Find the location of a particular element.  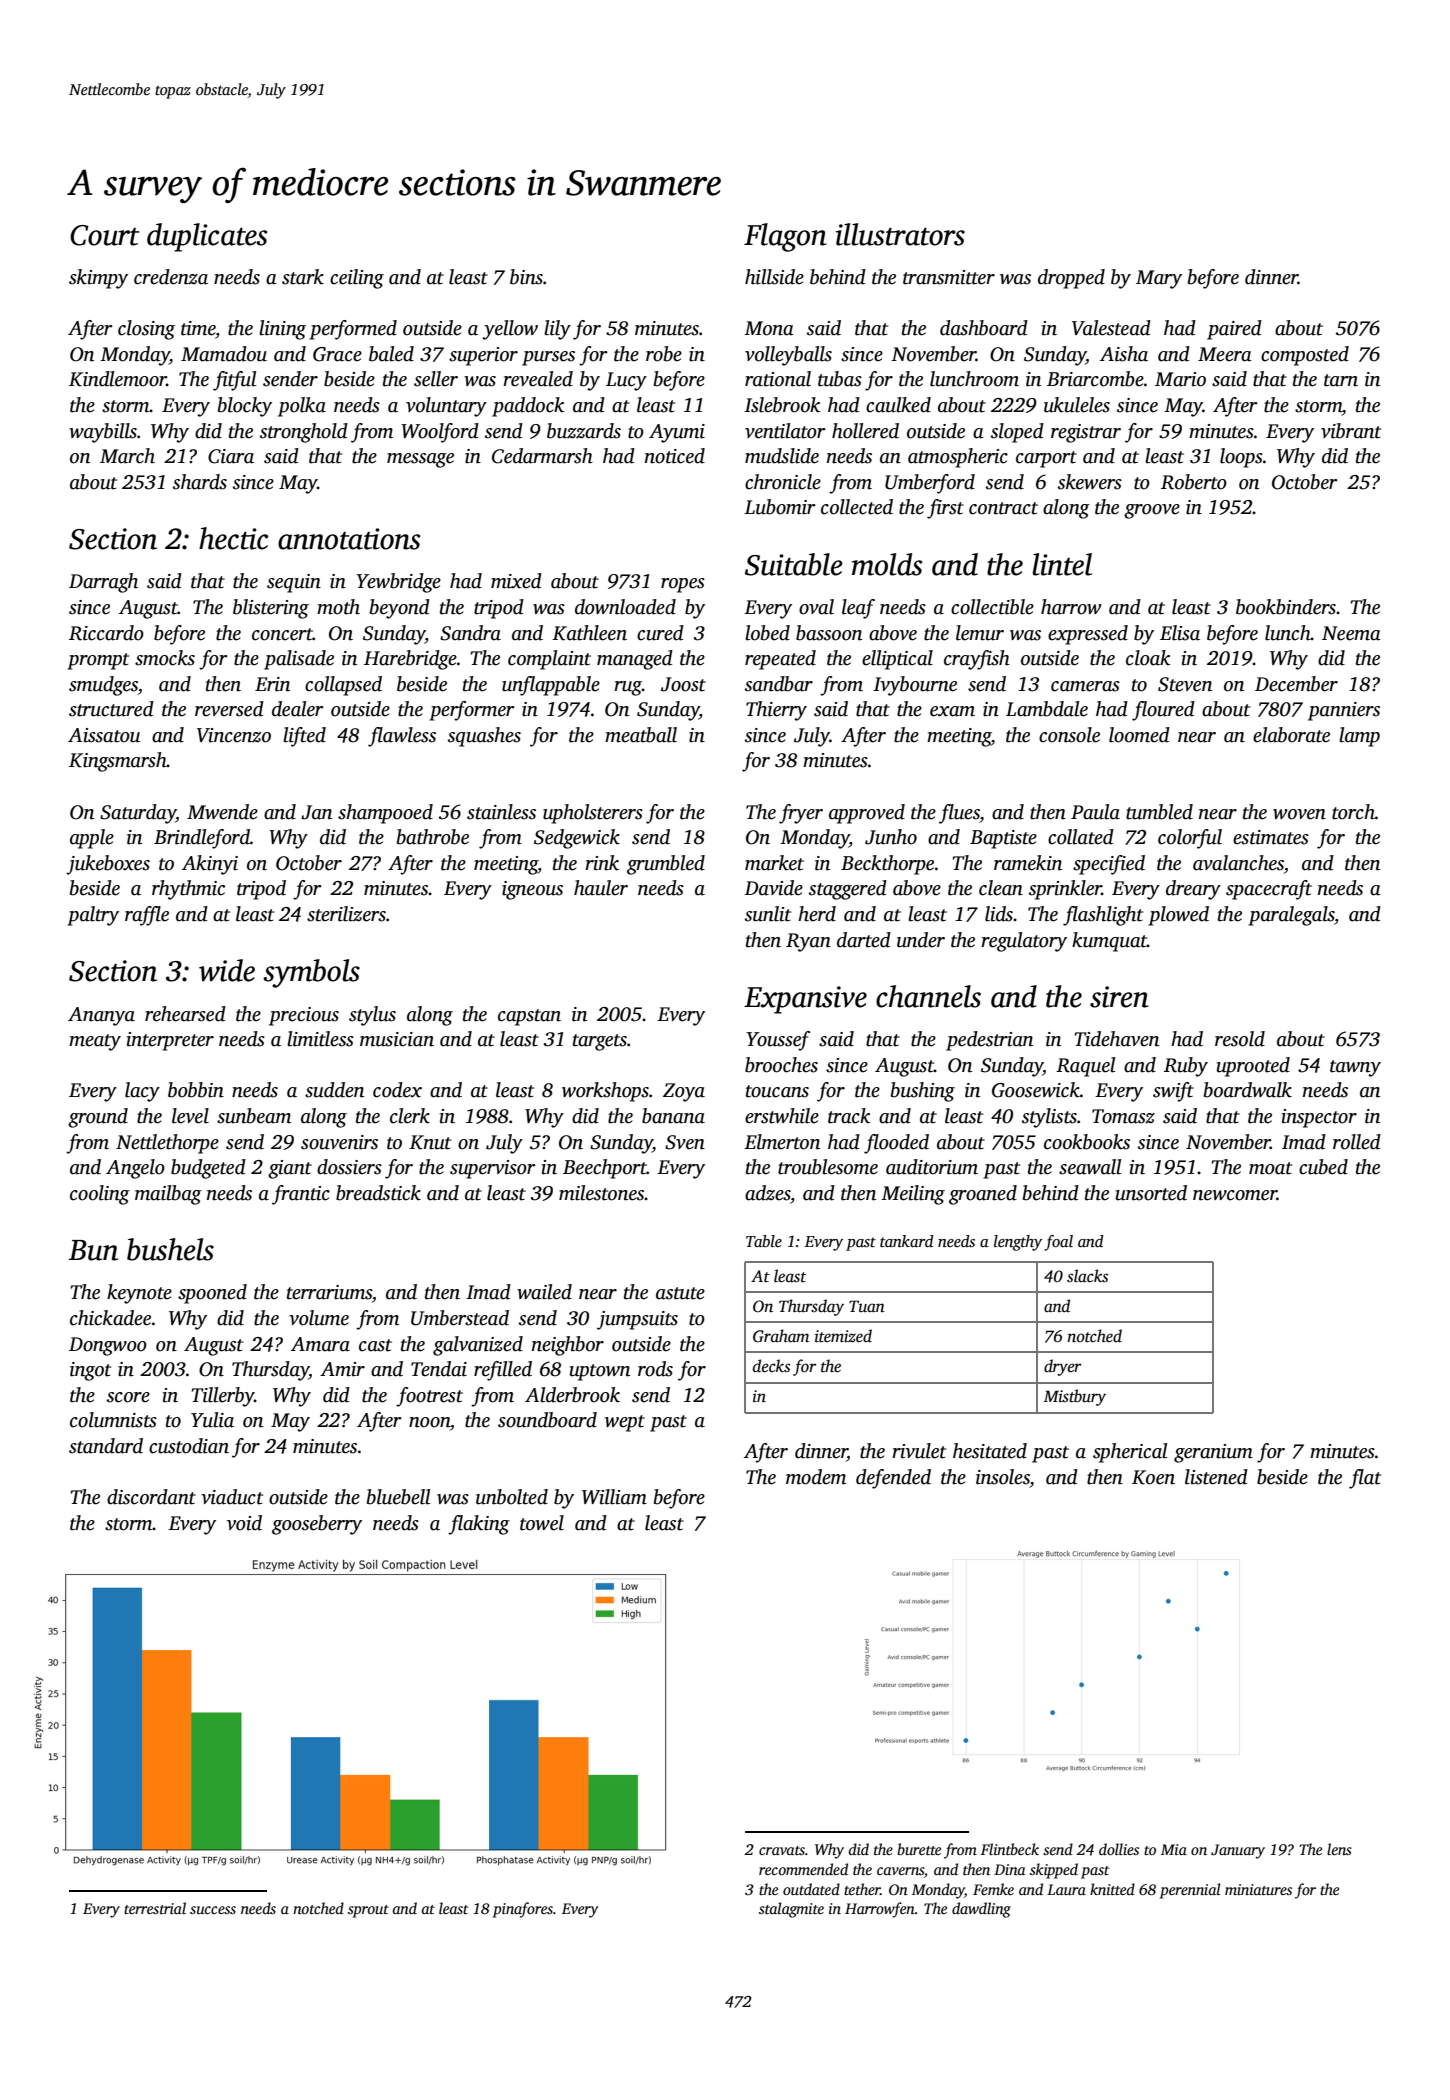

pinafores is located at coordinates (523, 1910).
